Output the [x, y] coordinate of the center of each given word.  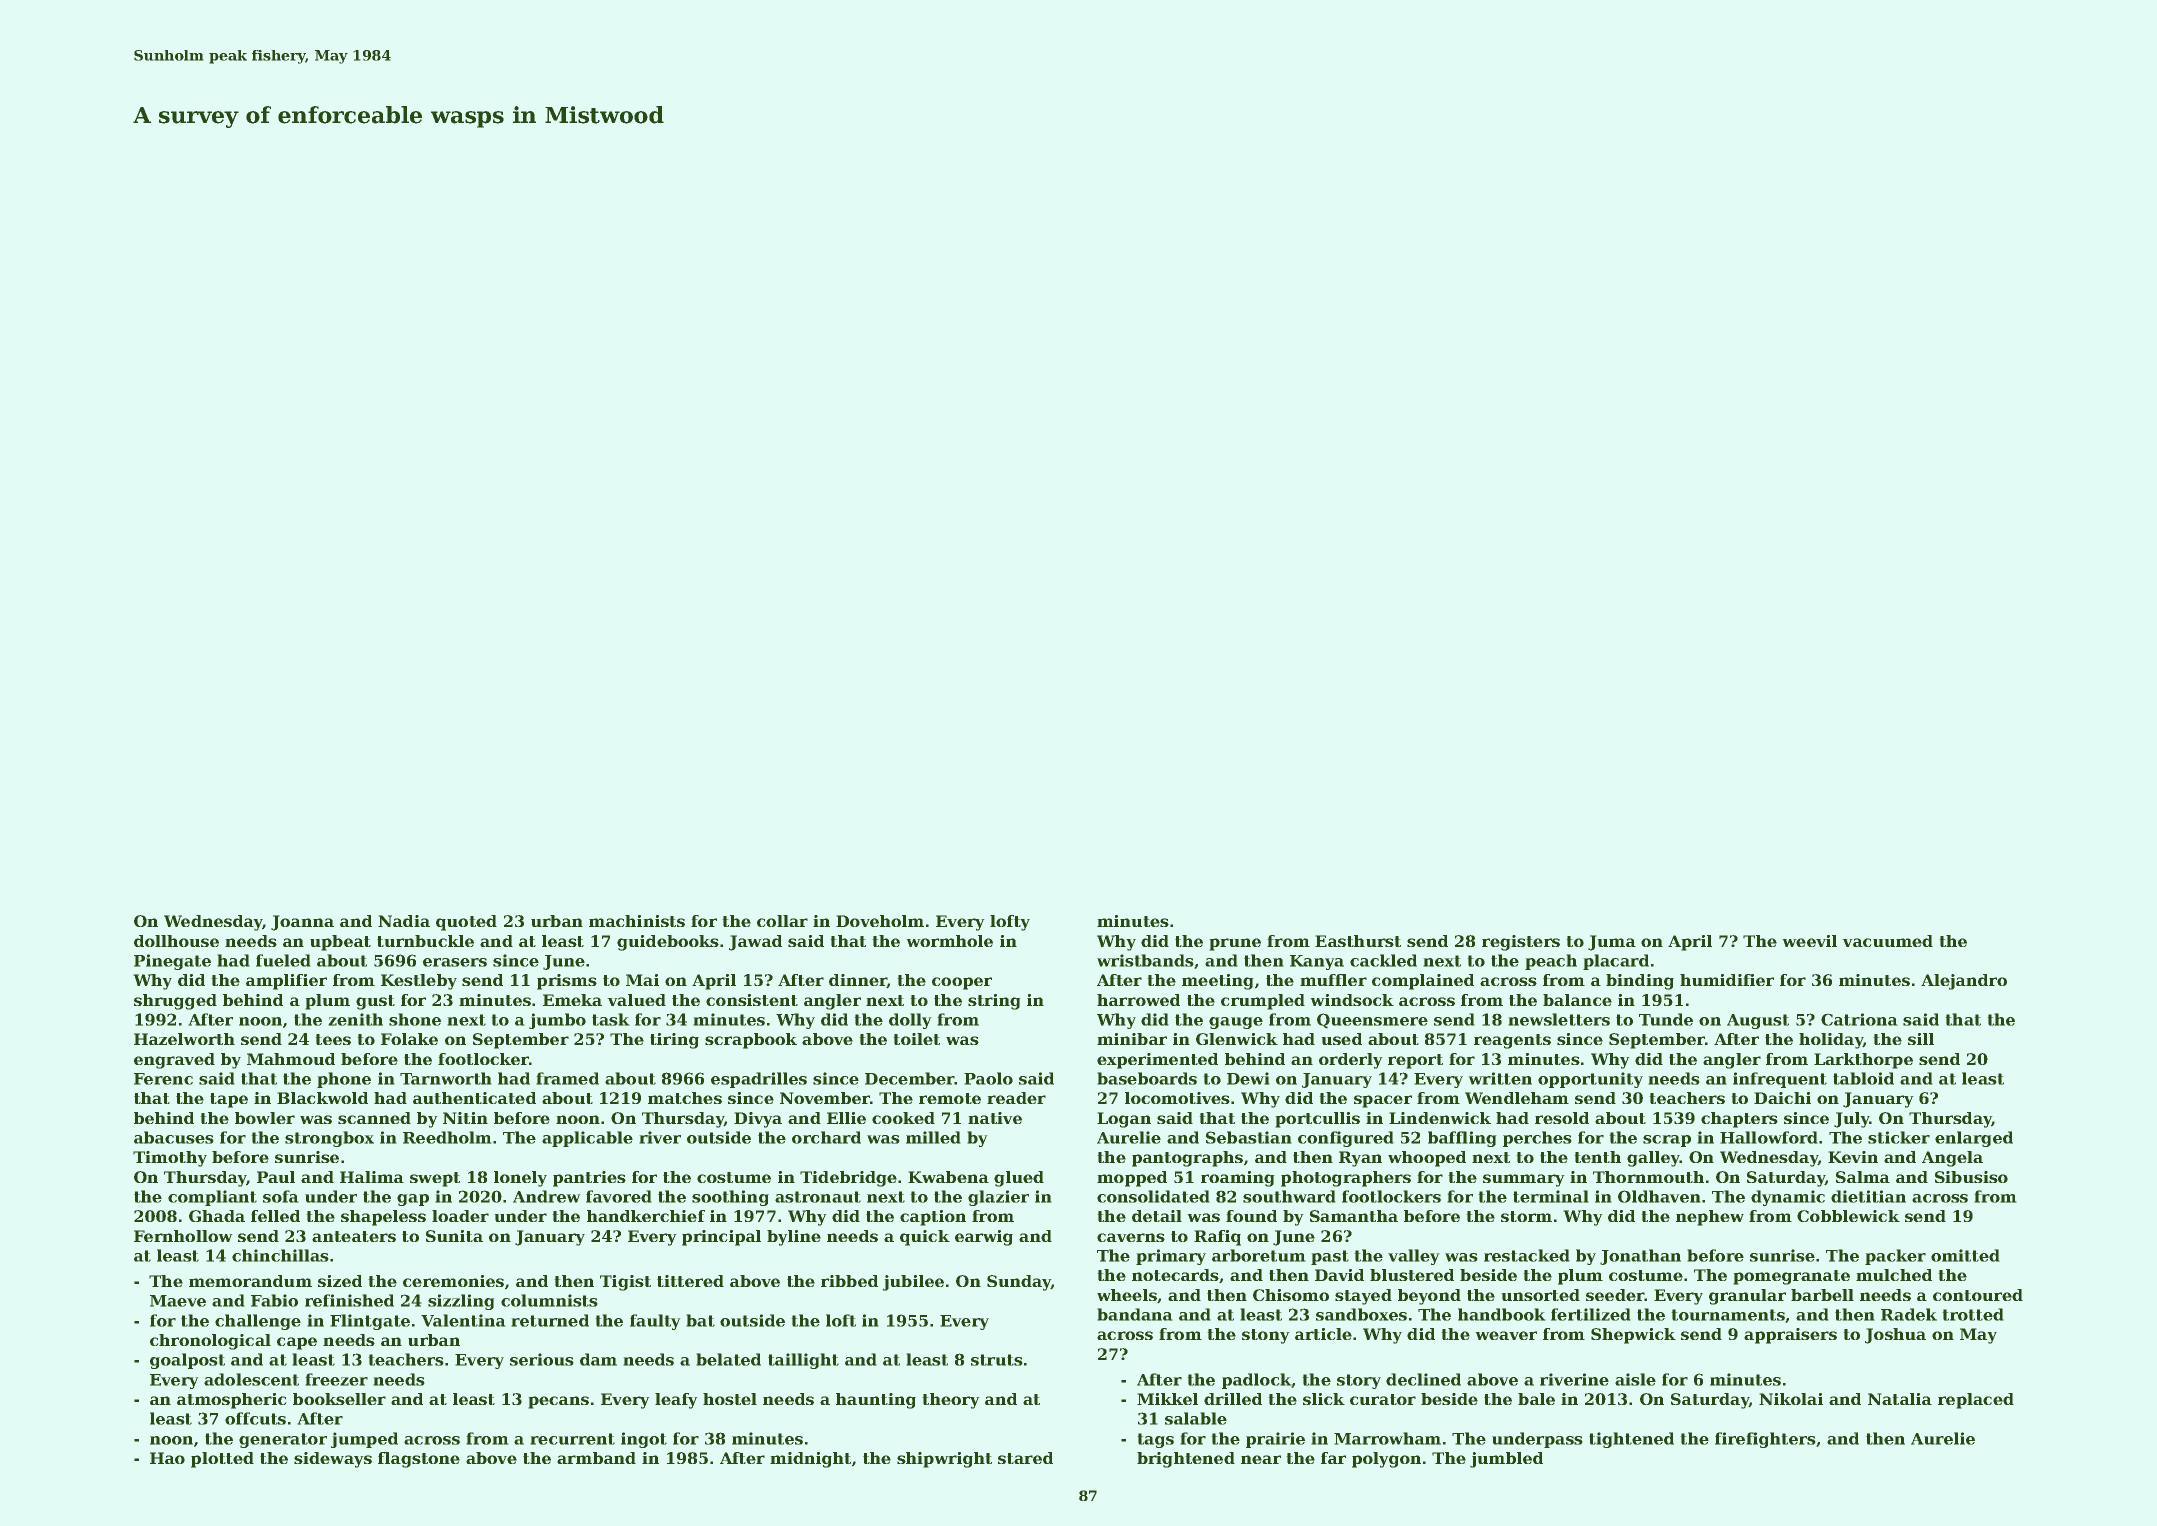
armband [596, 1458]
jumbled [1506, 1460]
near [1261, 1459]
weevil [1809, 941]
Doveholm [880, 921]
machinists [637, 921]
